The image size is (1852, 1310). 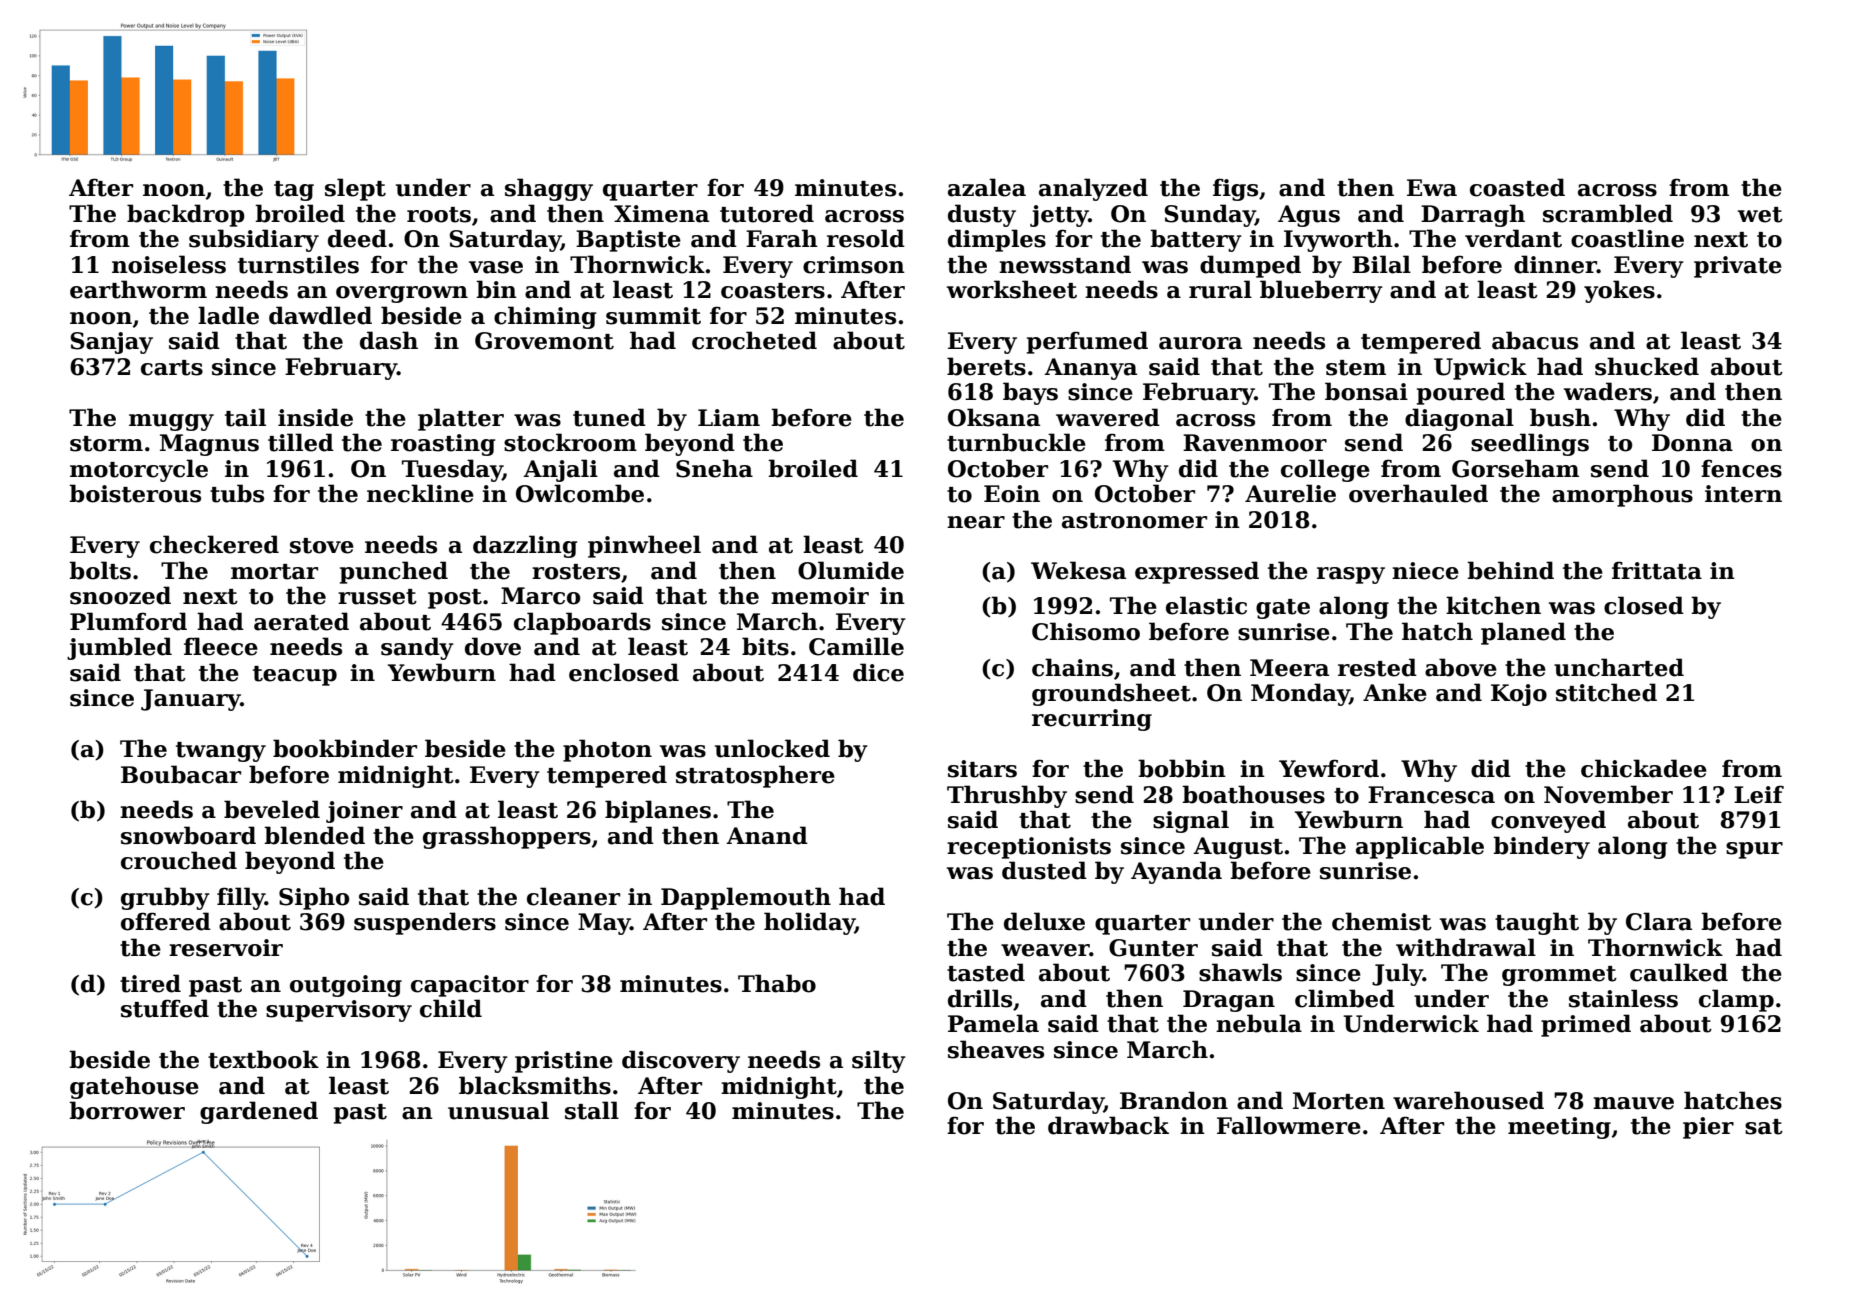 What do you see at coordinates (259, 1112) in the screenshot?
I see `gardened` at bounding box center [259, 1112].
